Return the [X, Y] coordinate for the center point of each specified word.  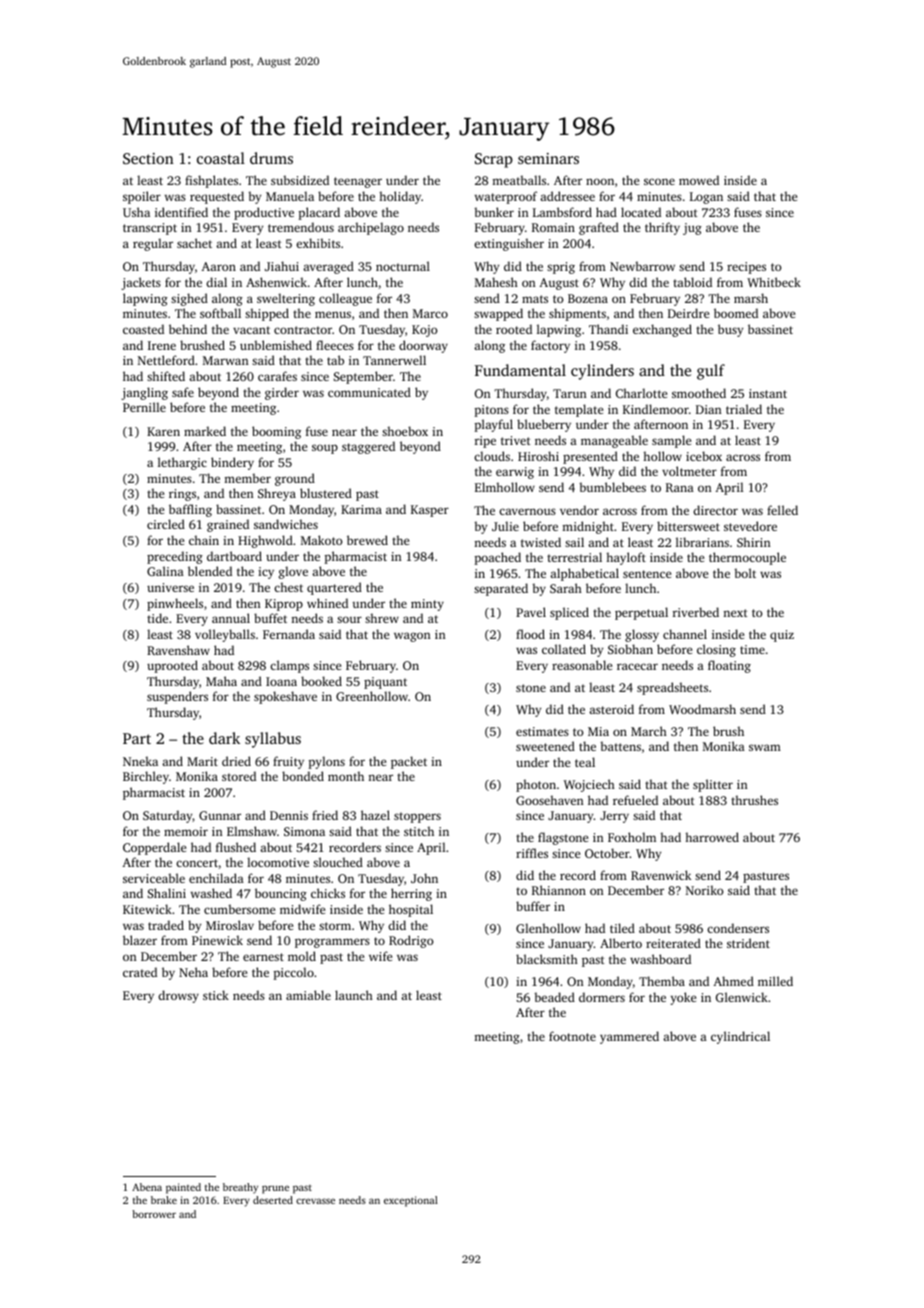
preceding [175, 557]
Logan [706, 198]
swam [765, 747]
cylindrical [740, 1037]
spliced [569, 613]
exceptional [411, 1201]
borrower [154, 1214]
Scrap [494, 160]
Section [148, 158]
